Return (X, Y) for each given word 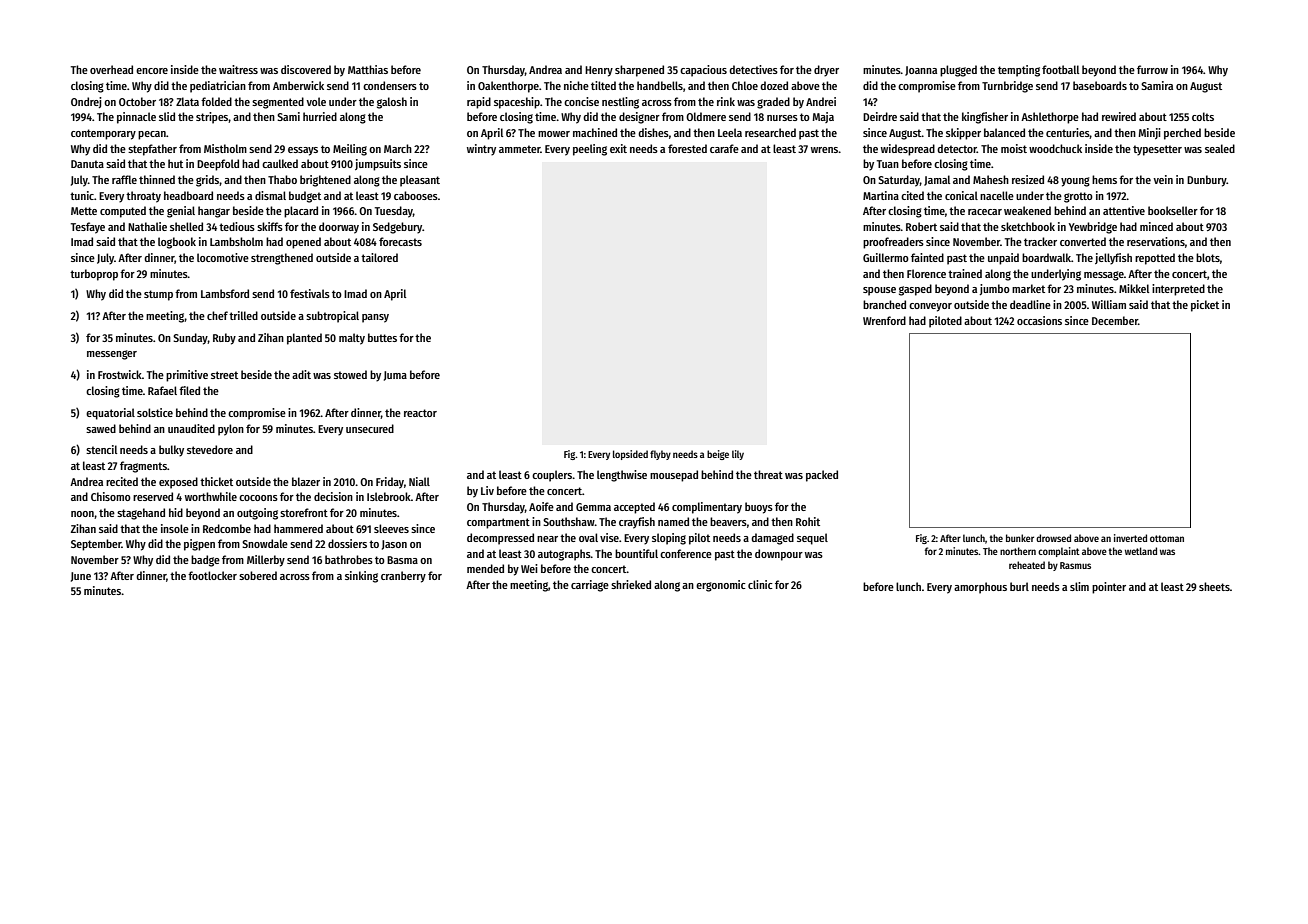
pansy (375, 318)
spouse (879, 291)
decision (333, 496)
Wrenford (884, 320)
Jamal (937, 180)
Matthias (368, 69)
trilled (243, 315)
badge (205, 561)
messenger (112, 355)
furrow (1152, 69)
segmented (278, 103)
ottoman (1167, 538)
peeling (590, 150)
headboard (188, 195)
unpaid (1003, 259)
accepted (634, 508)
